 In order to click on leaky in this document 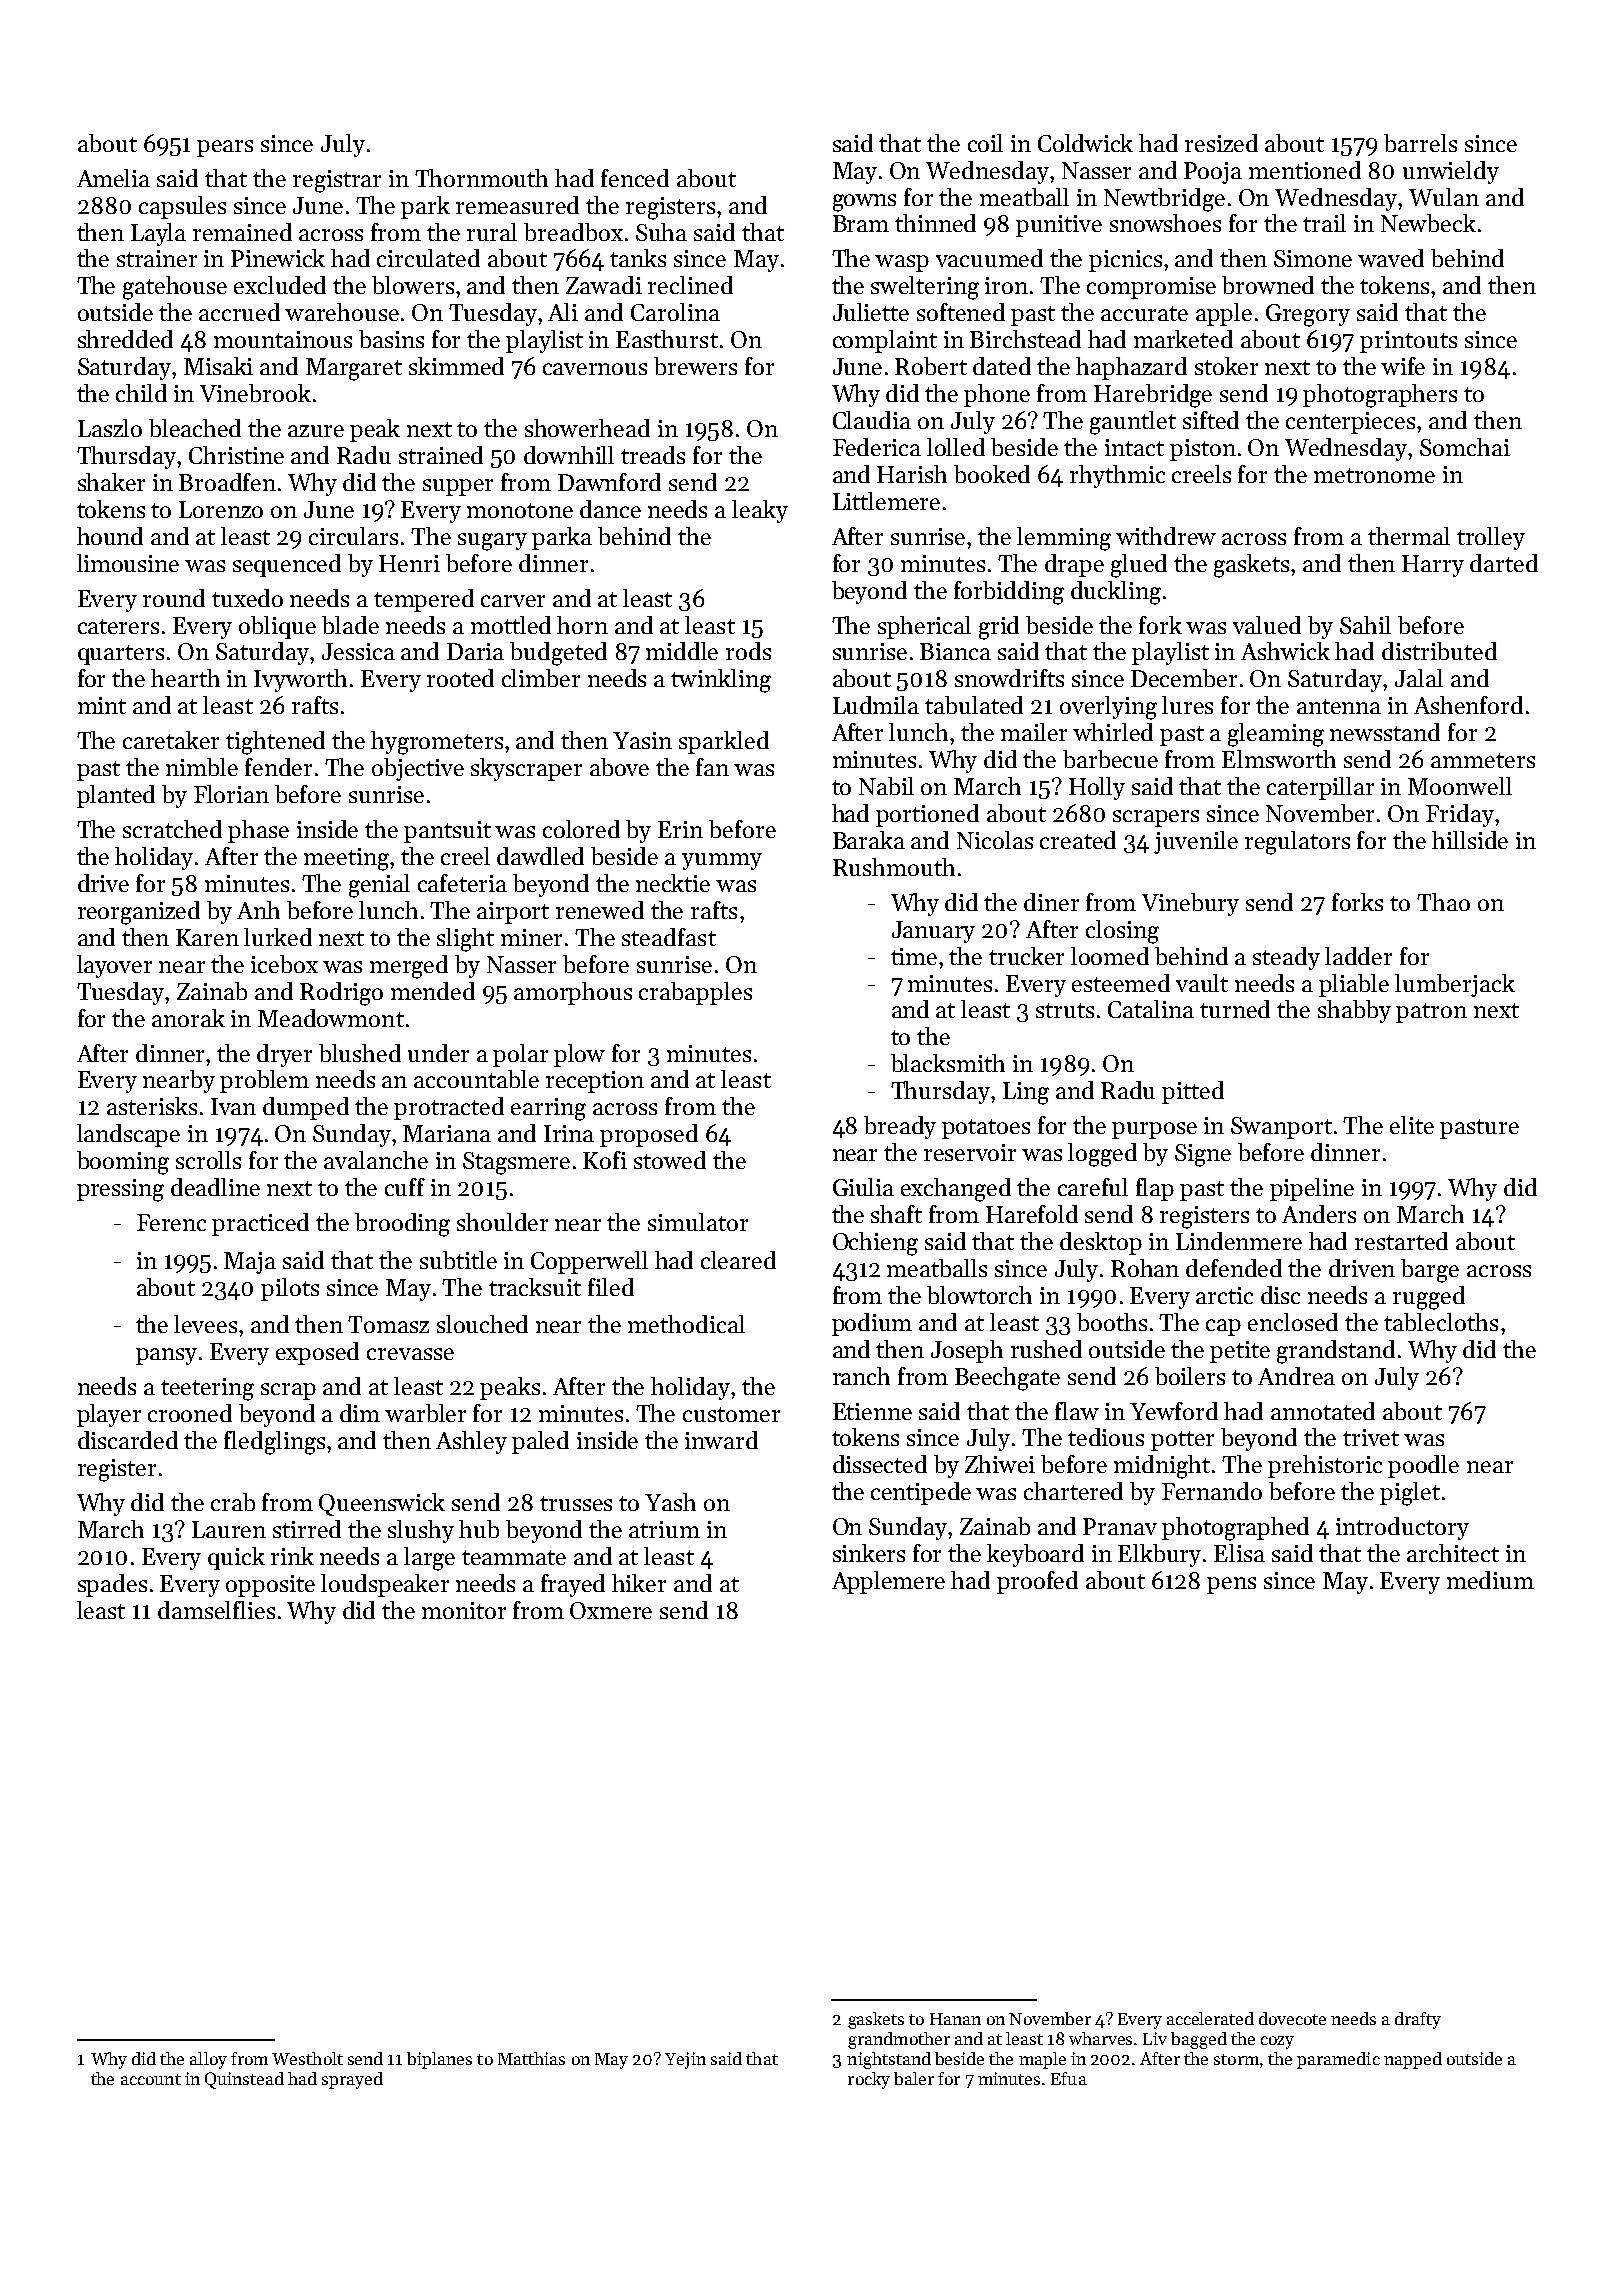, I will do `click(760, 511)`.
